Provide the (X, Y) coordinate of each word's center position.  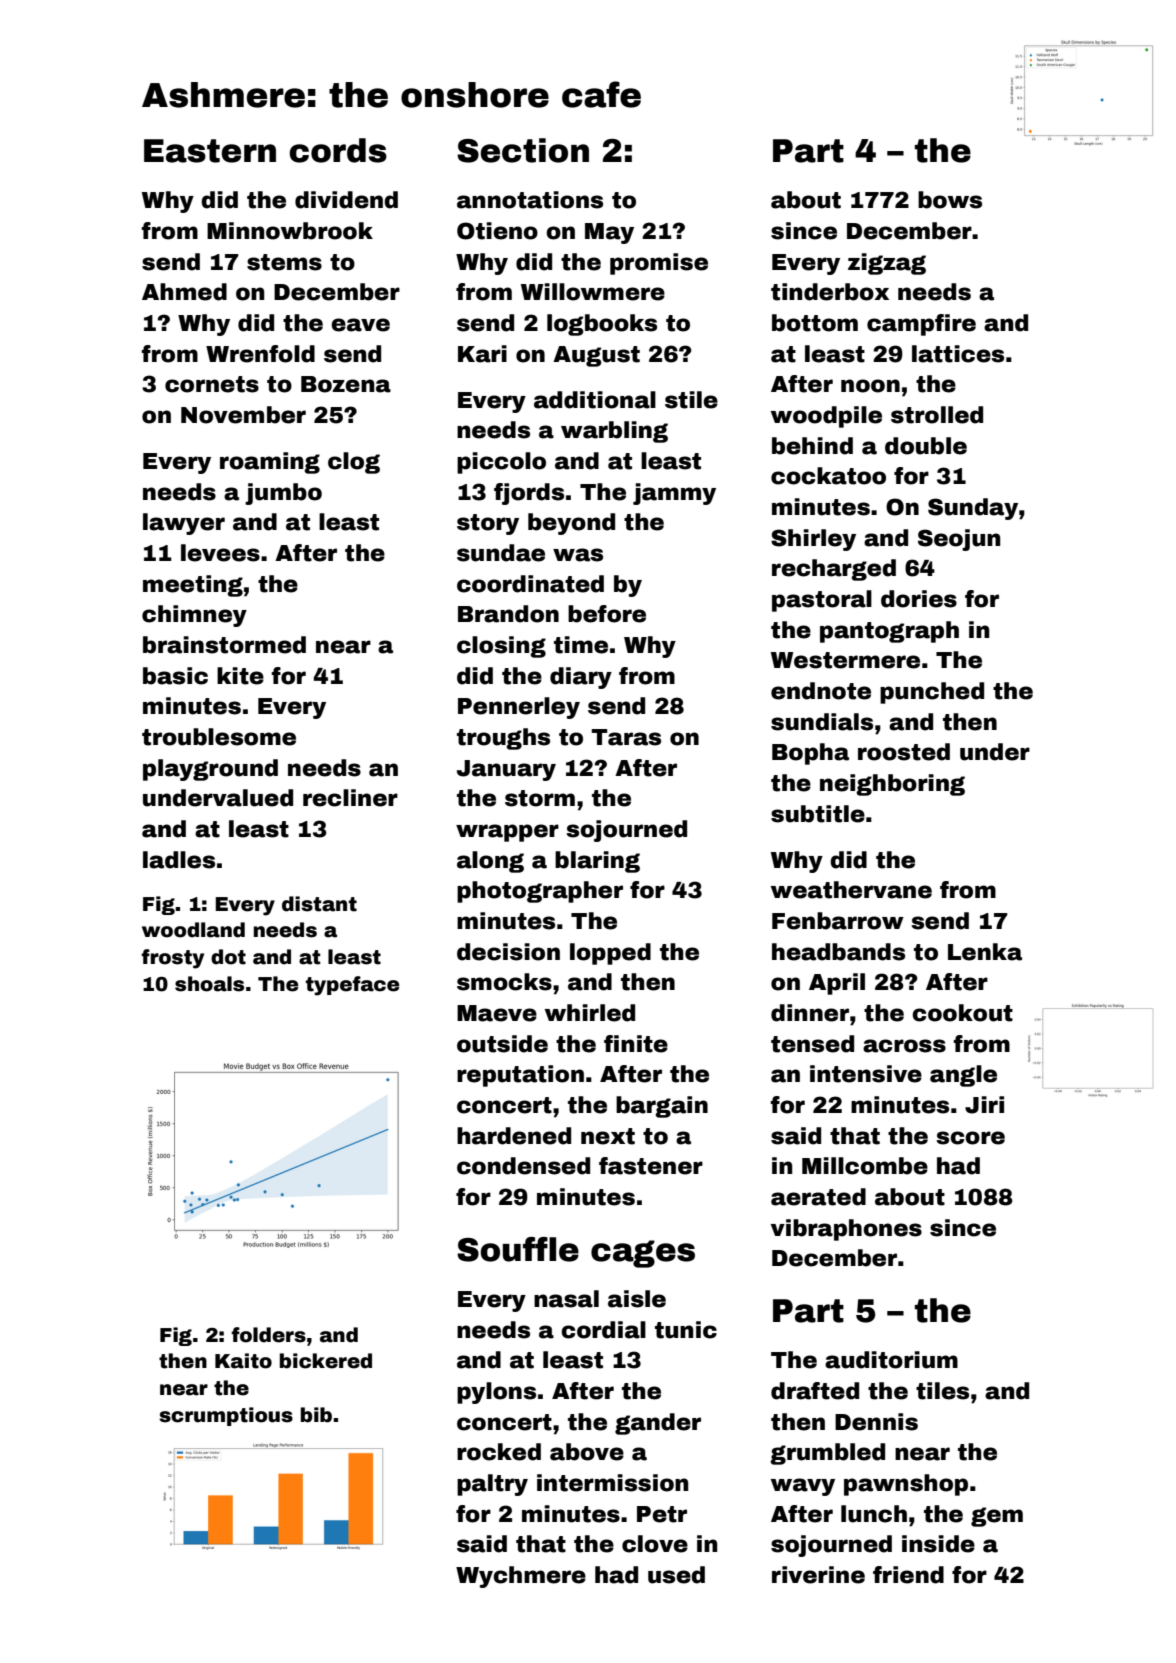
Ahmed (184, 292)
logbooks (602, 325)
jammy (674, 494)
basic (175, 676)
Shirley (813, 540)
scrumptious (226, 1416)
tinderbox (830, 292)
